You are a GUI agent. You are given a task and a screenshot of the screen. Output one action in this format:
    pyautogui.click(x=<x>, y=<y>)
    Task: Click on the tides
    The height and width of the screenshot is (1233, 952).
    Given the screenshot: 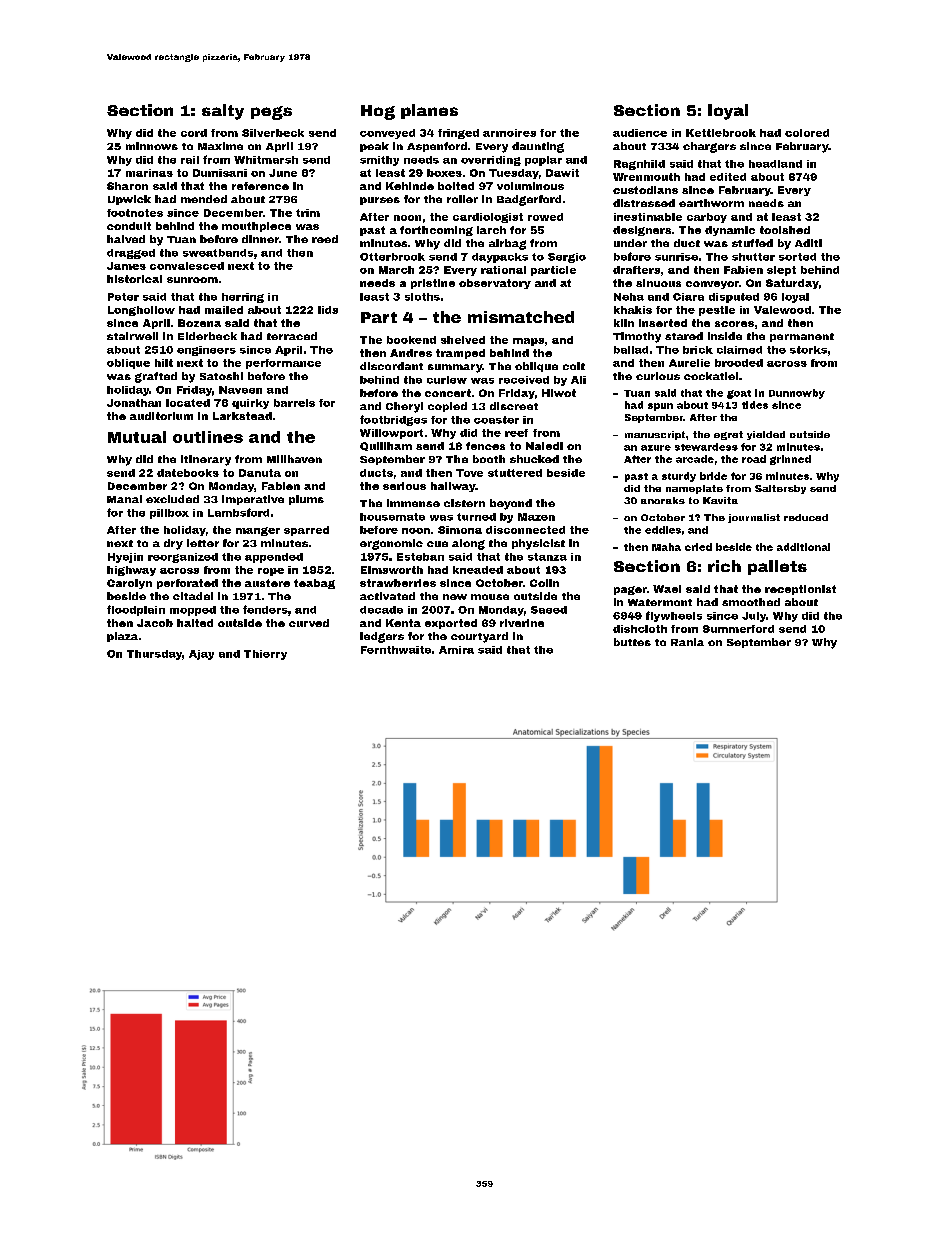 What is the action you would take?
    pyautogui.click(x=755, y=405)
